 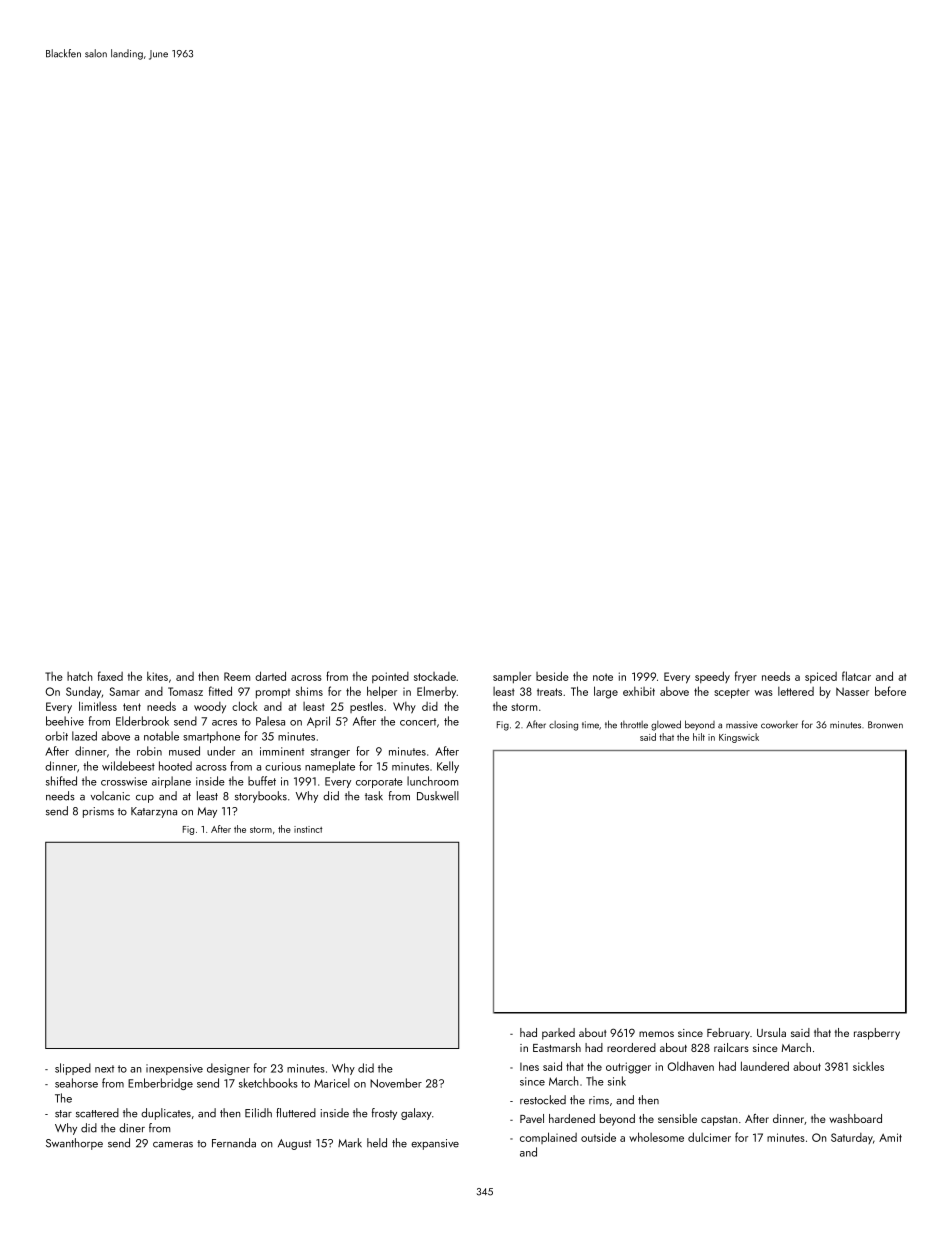 I want to click on Swanthorpe, so click(x=74, y=1144).
